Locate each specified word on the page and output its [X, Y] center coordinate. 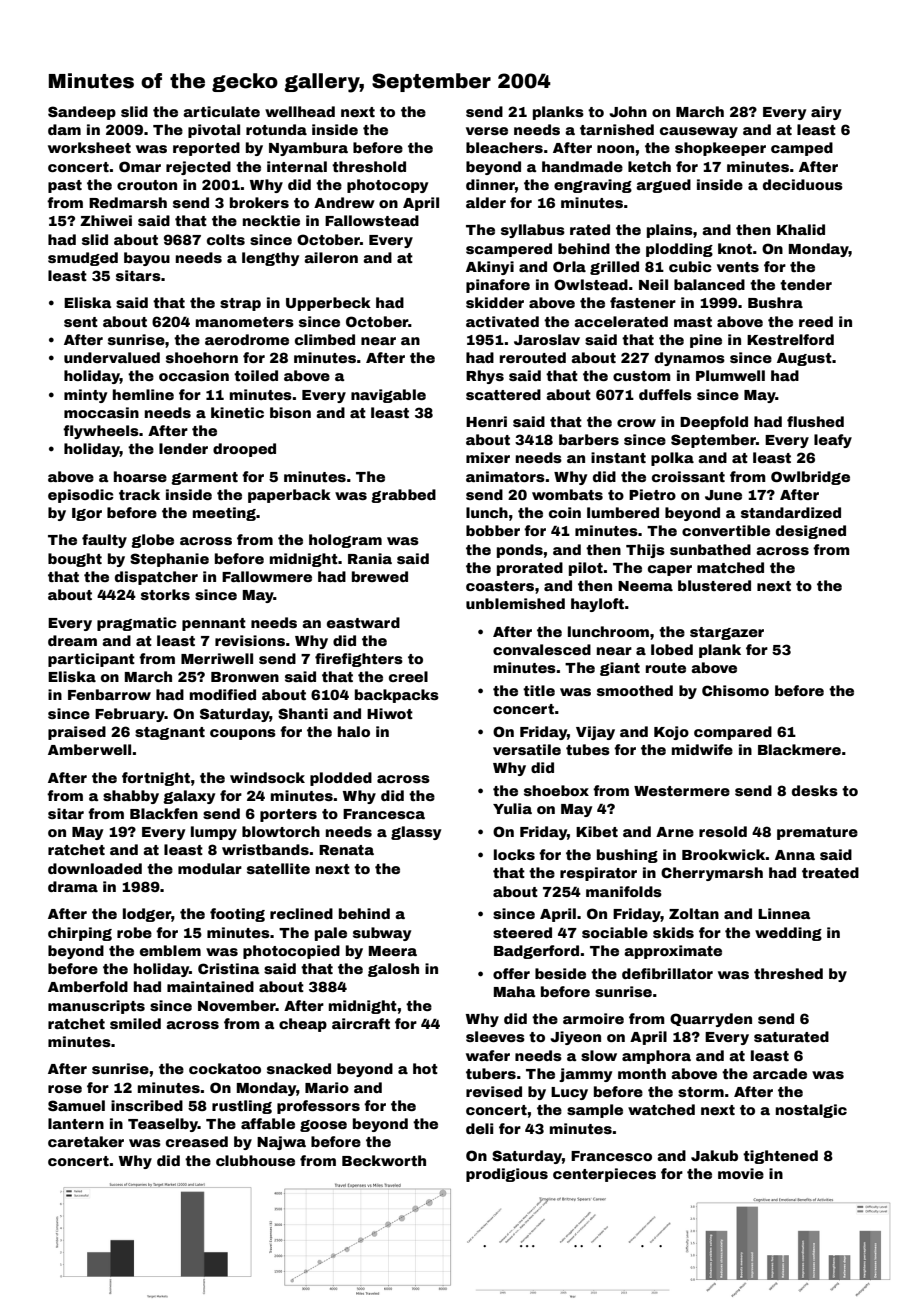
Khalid [801, 229]
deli [479, 1128]
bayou [147, 259]
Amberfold [88, 986]
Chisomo [735, 690]
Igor [87, 514]
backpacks [397, 696]
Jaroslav [547, 339]
